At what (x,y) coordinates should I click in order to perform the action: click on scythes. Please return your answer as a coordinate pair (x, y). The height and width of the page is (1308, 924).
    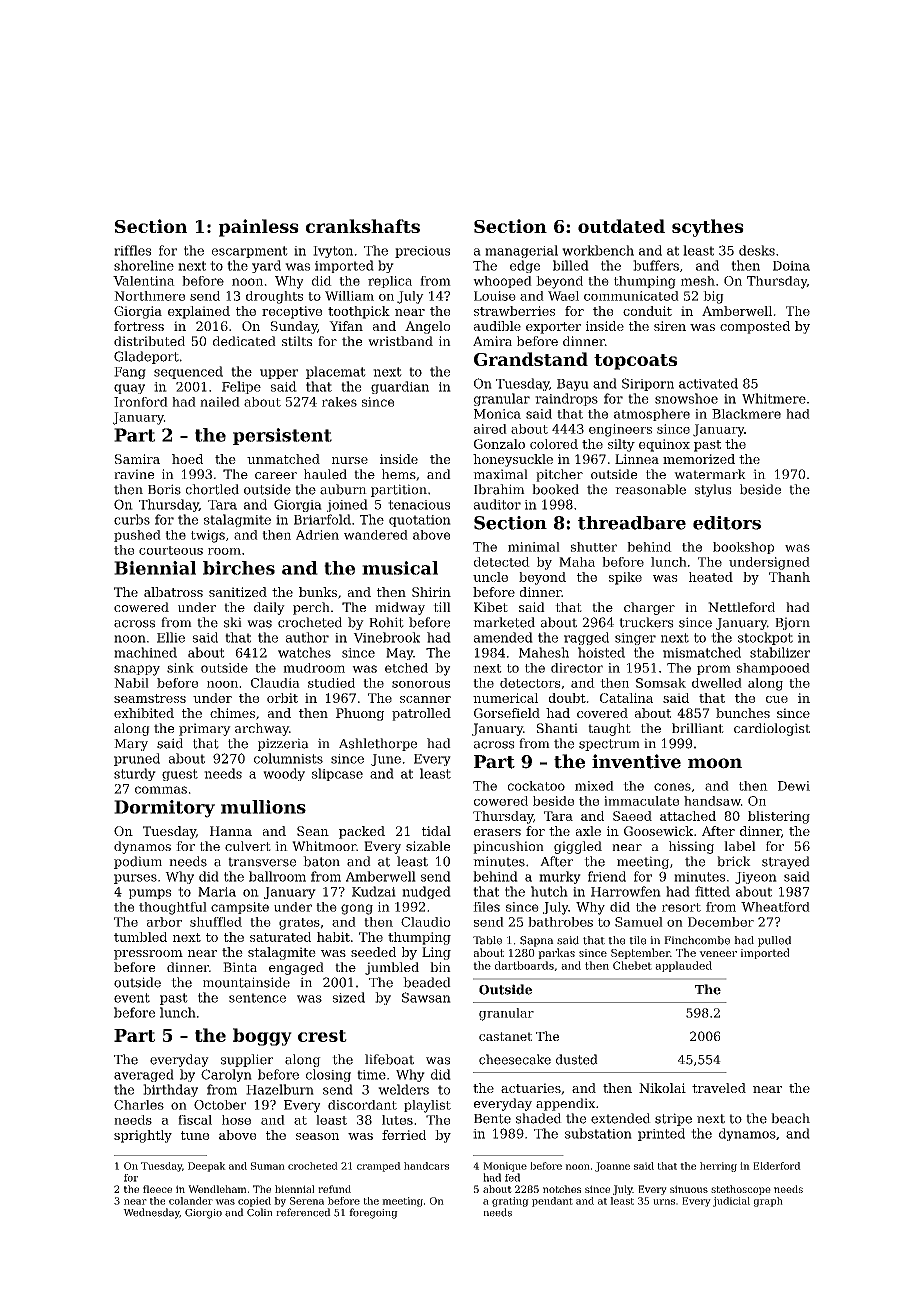
    Looking at the image, I should click on (708, 228).
